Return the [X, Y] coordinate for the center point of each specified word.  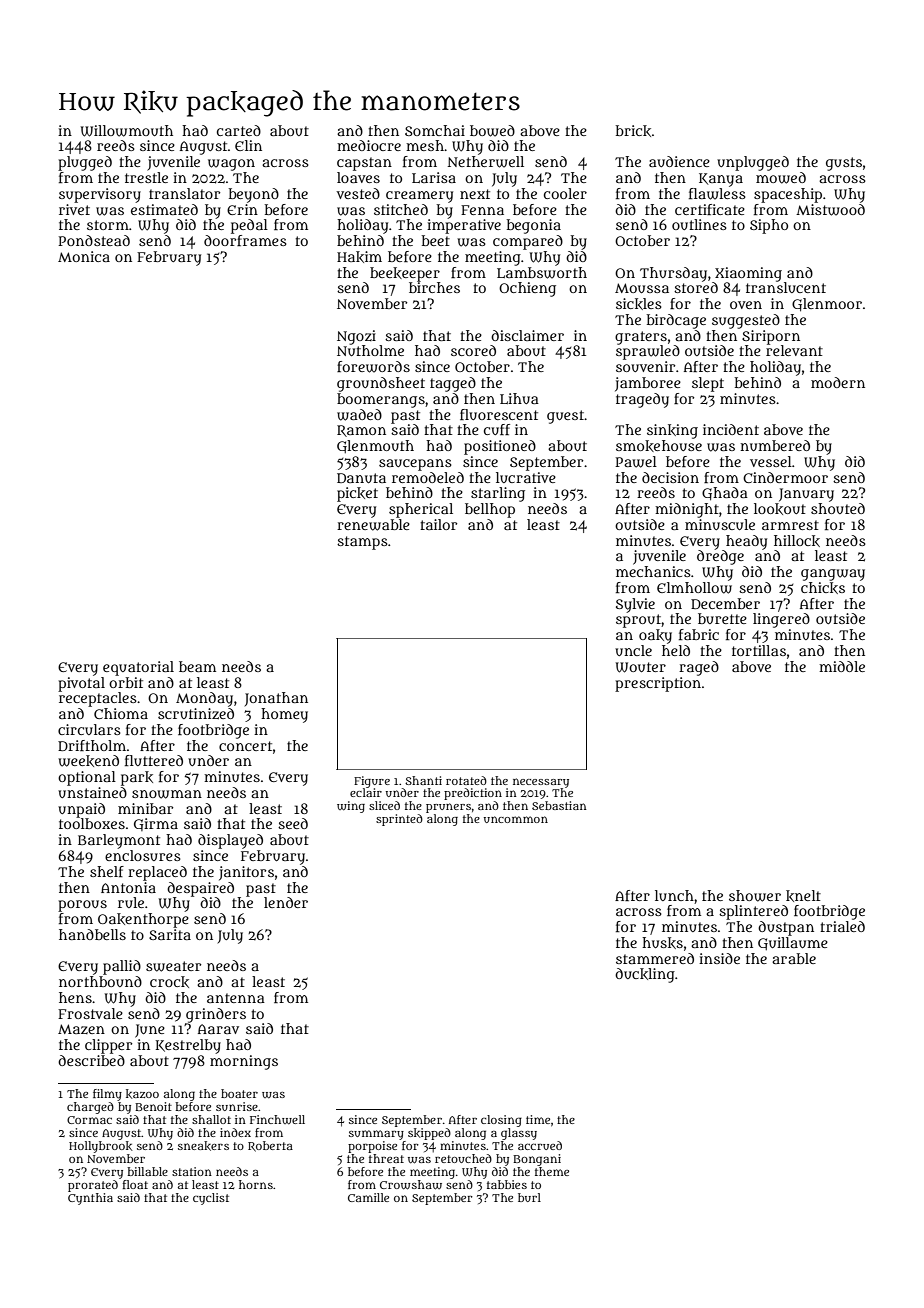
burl [529, 1197]
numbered [775, 445]
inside [719, 958]
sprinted [399, 820]
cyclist [211, 1199]
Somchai [435, 130]
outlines [699, 224]
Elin [248, 145]
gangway [833, 575]
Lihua [519, 398]
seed [293, 823]
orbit [126, 682]
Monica [84, 256]
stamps [362, 543]
